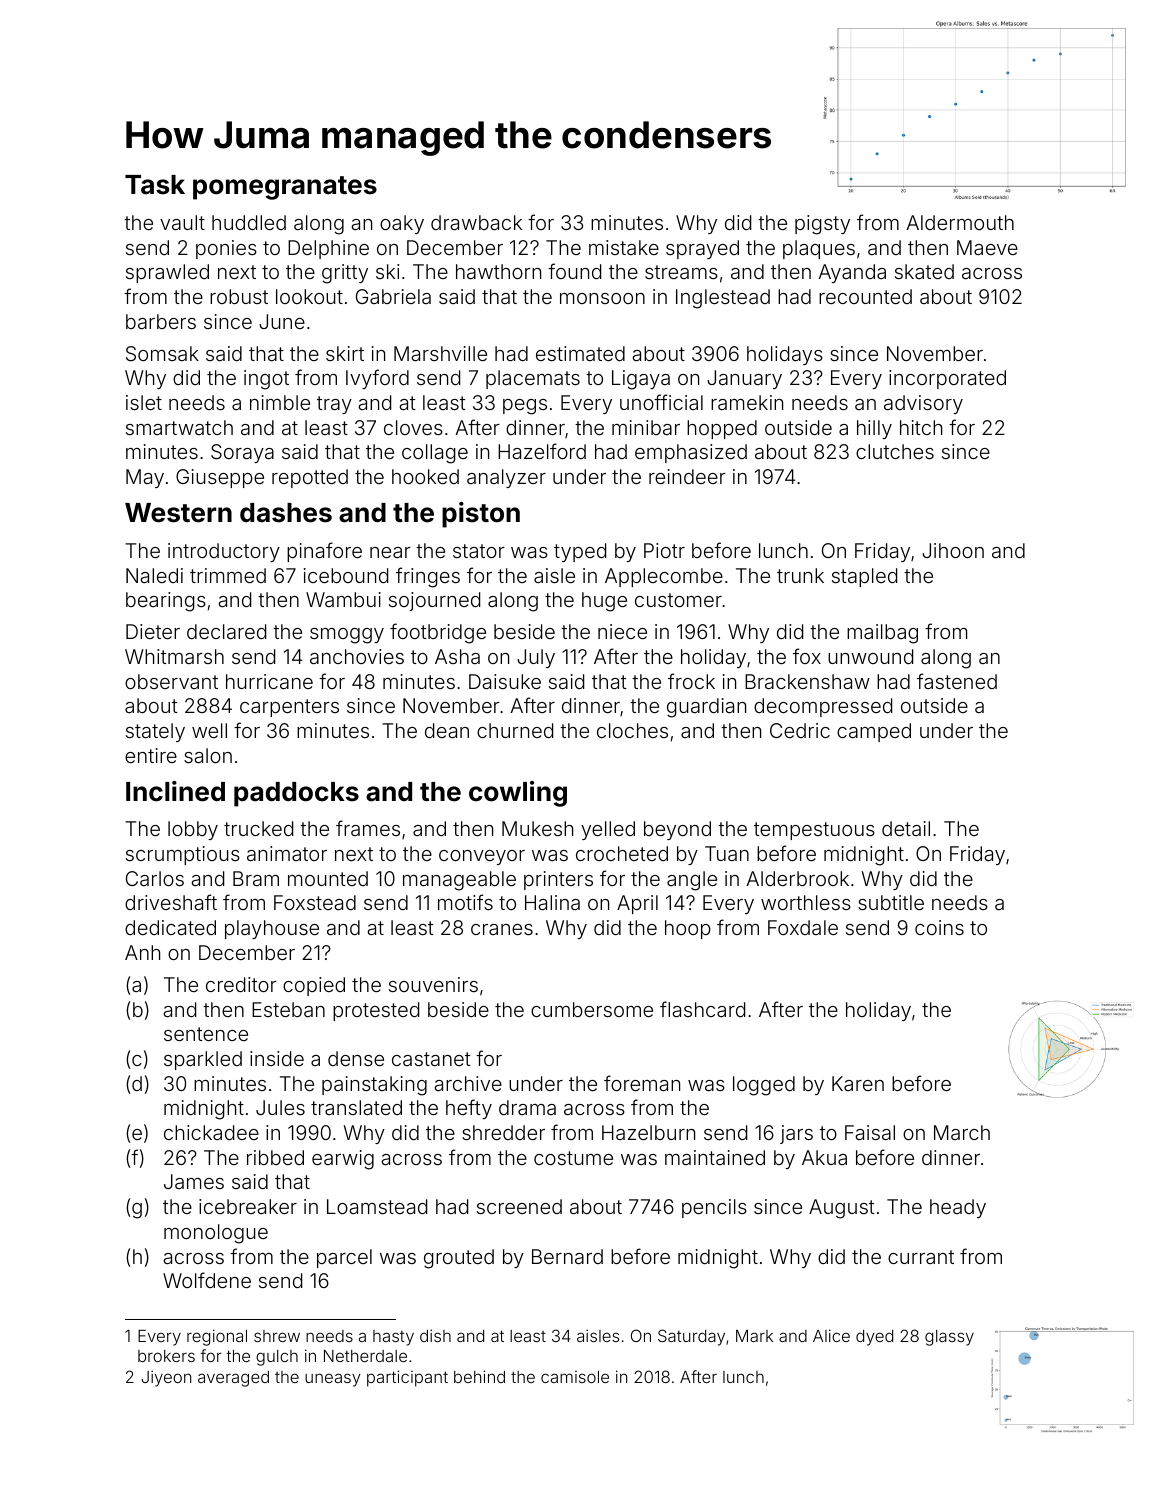 The height and width of the screenshot is (1491, 1152). What do you see at coordinates (592, 1009) in the screenshot?
I see `cumbersome` at bounding box center [592, 1009].
